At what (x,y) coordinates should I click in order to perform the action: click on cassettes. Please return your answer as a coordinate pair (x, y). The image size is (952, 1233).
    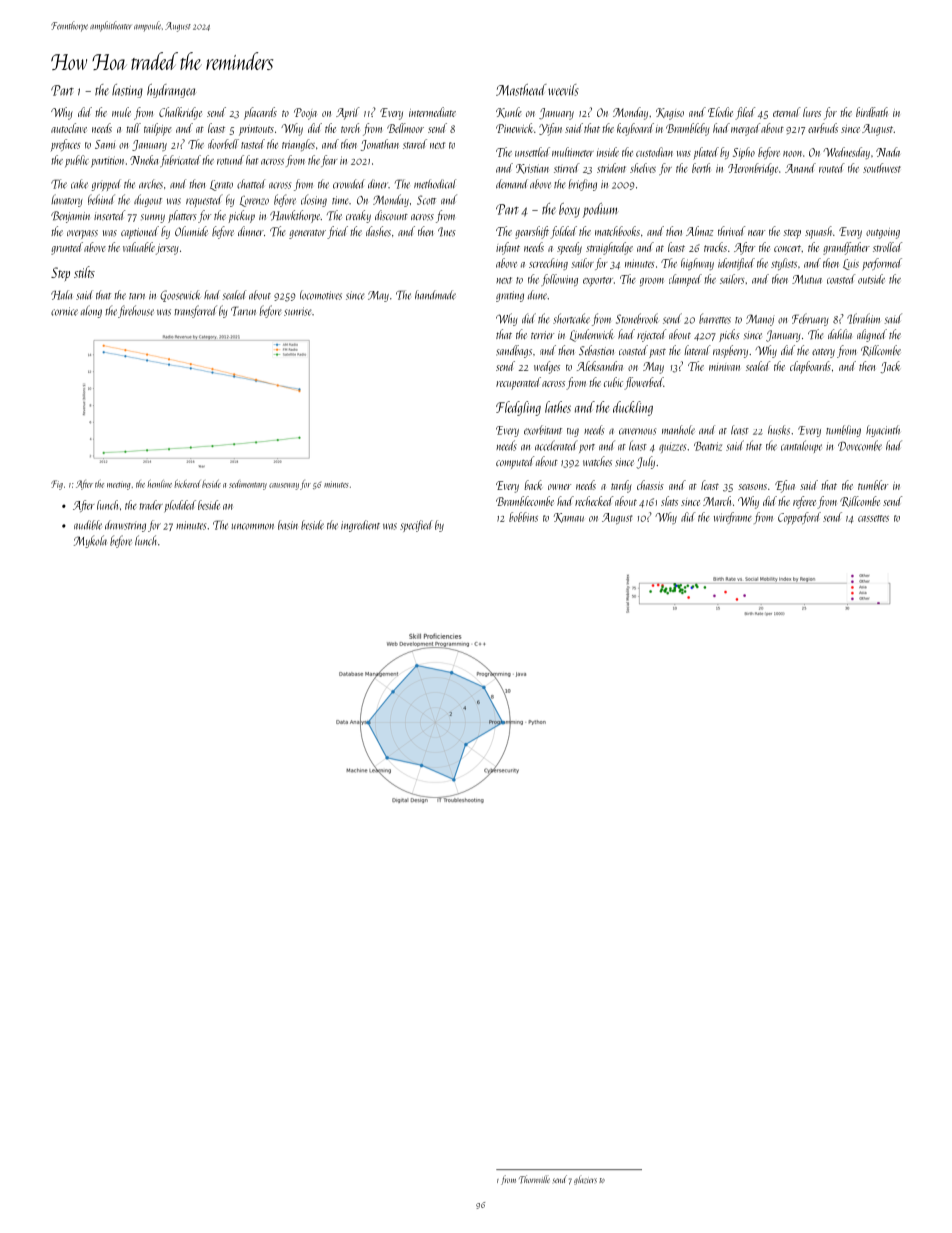
    Looking at the image, I should click on (873, 518).
